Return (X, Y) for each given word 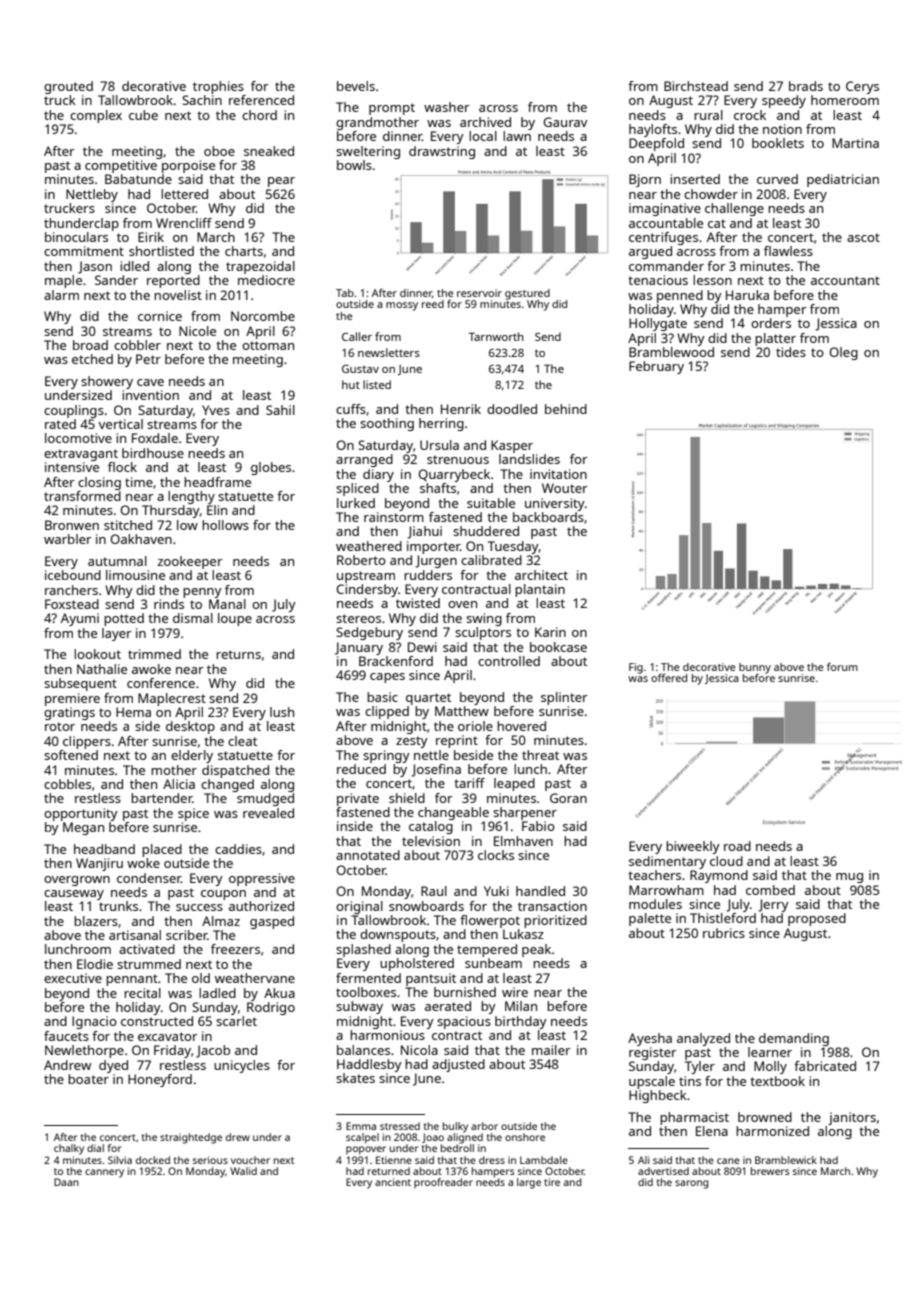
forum (842, 666)
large (529, 1183)
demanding (794, 1039)
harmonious (387, 1035)
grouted (68, 87)
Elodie (95, 964)
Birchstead (696, 86)
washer (447, 107)
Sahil (280, 410)
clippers (87, 742)
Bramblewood (671, 352)
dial (95, 1148)
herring (441, 424)
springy (386, 756)
